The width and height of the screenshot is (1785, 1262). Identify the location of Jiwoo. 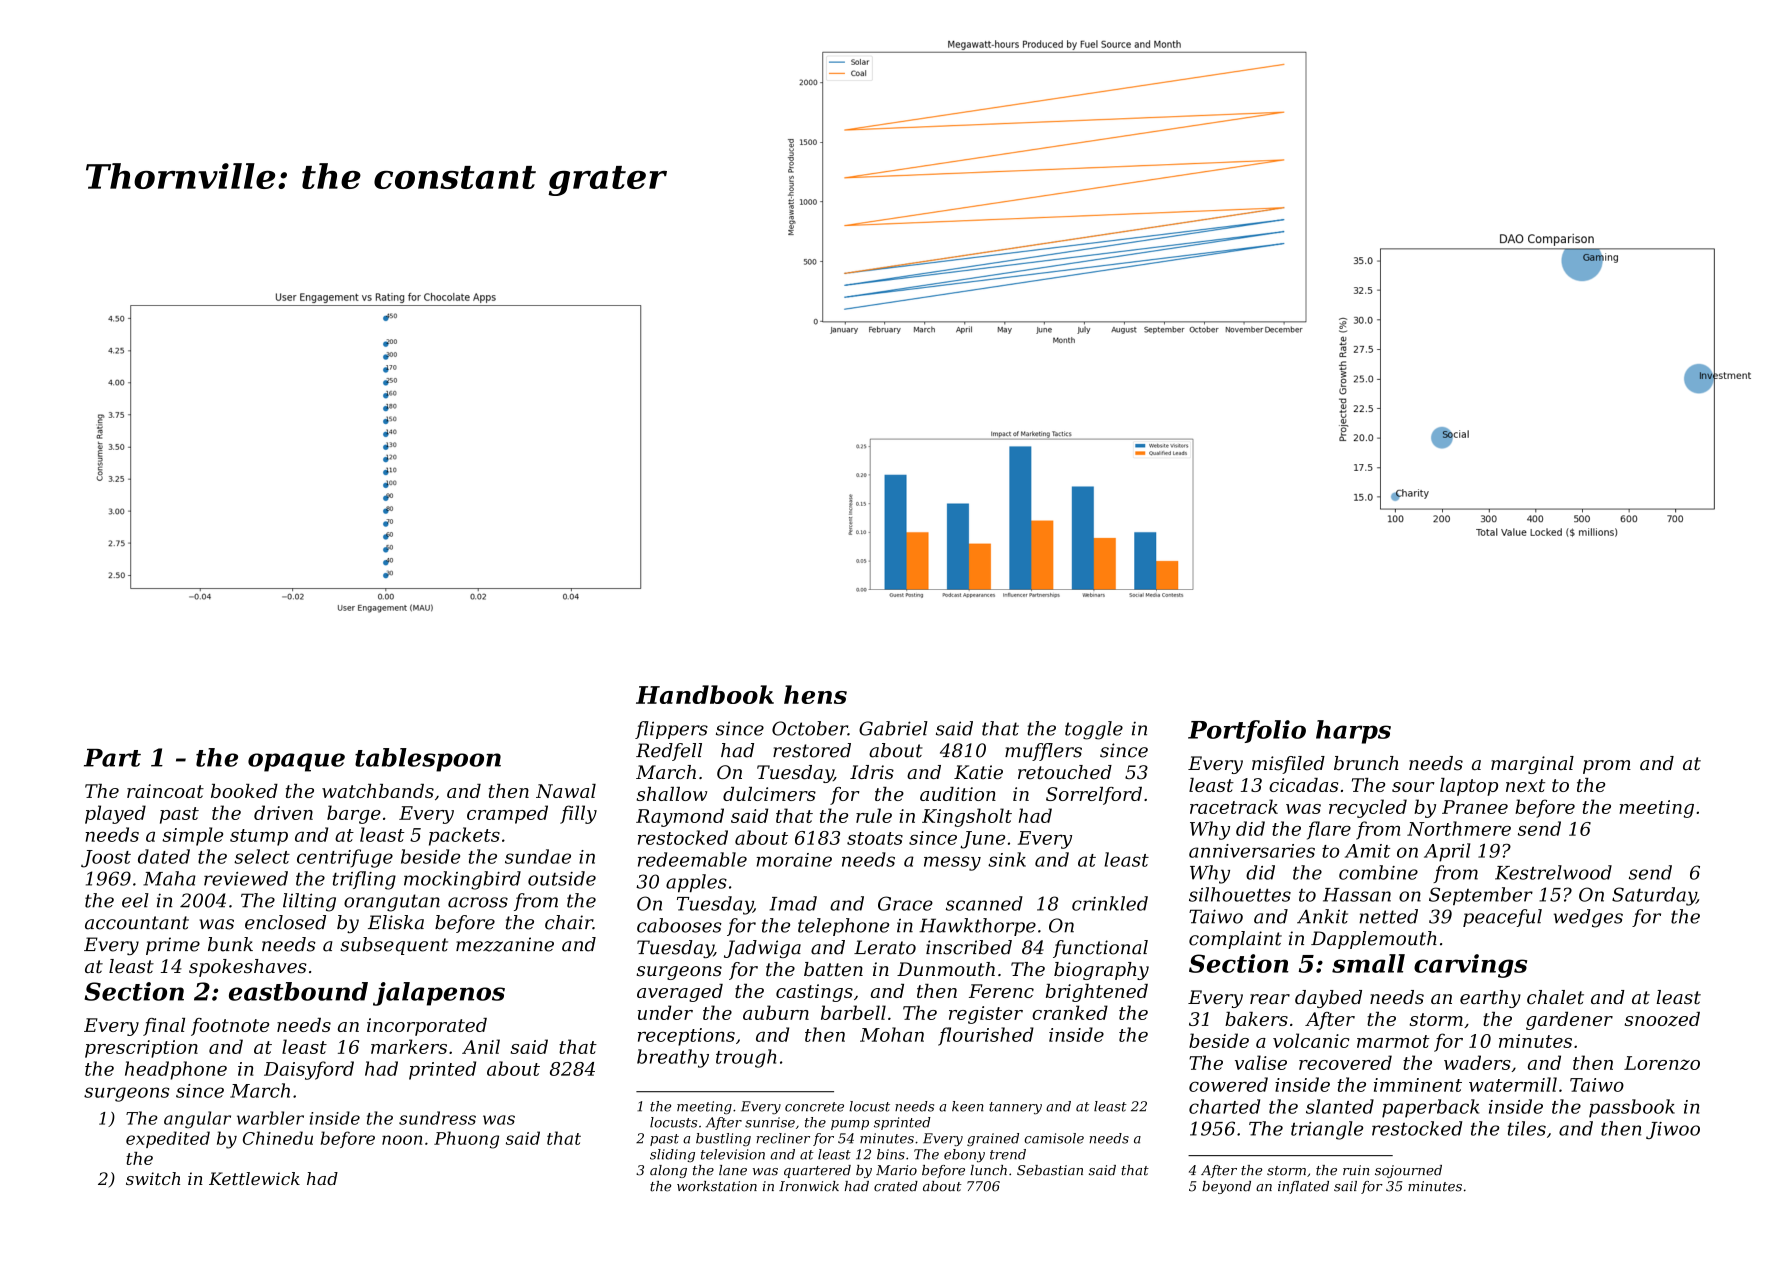
(1673, 1130).
